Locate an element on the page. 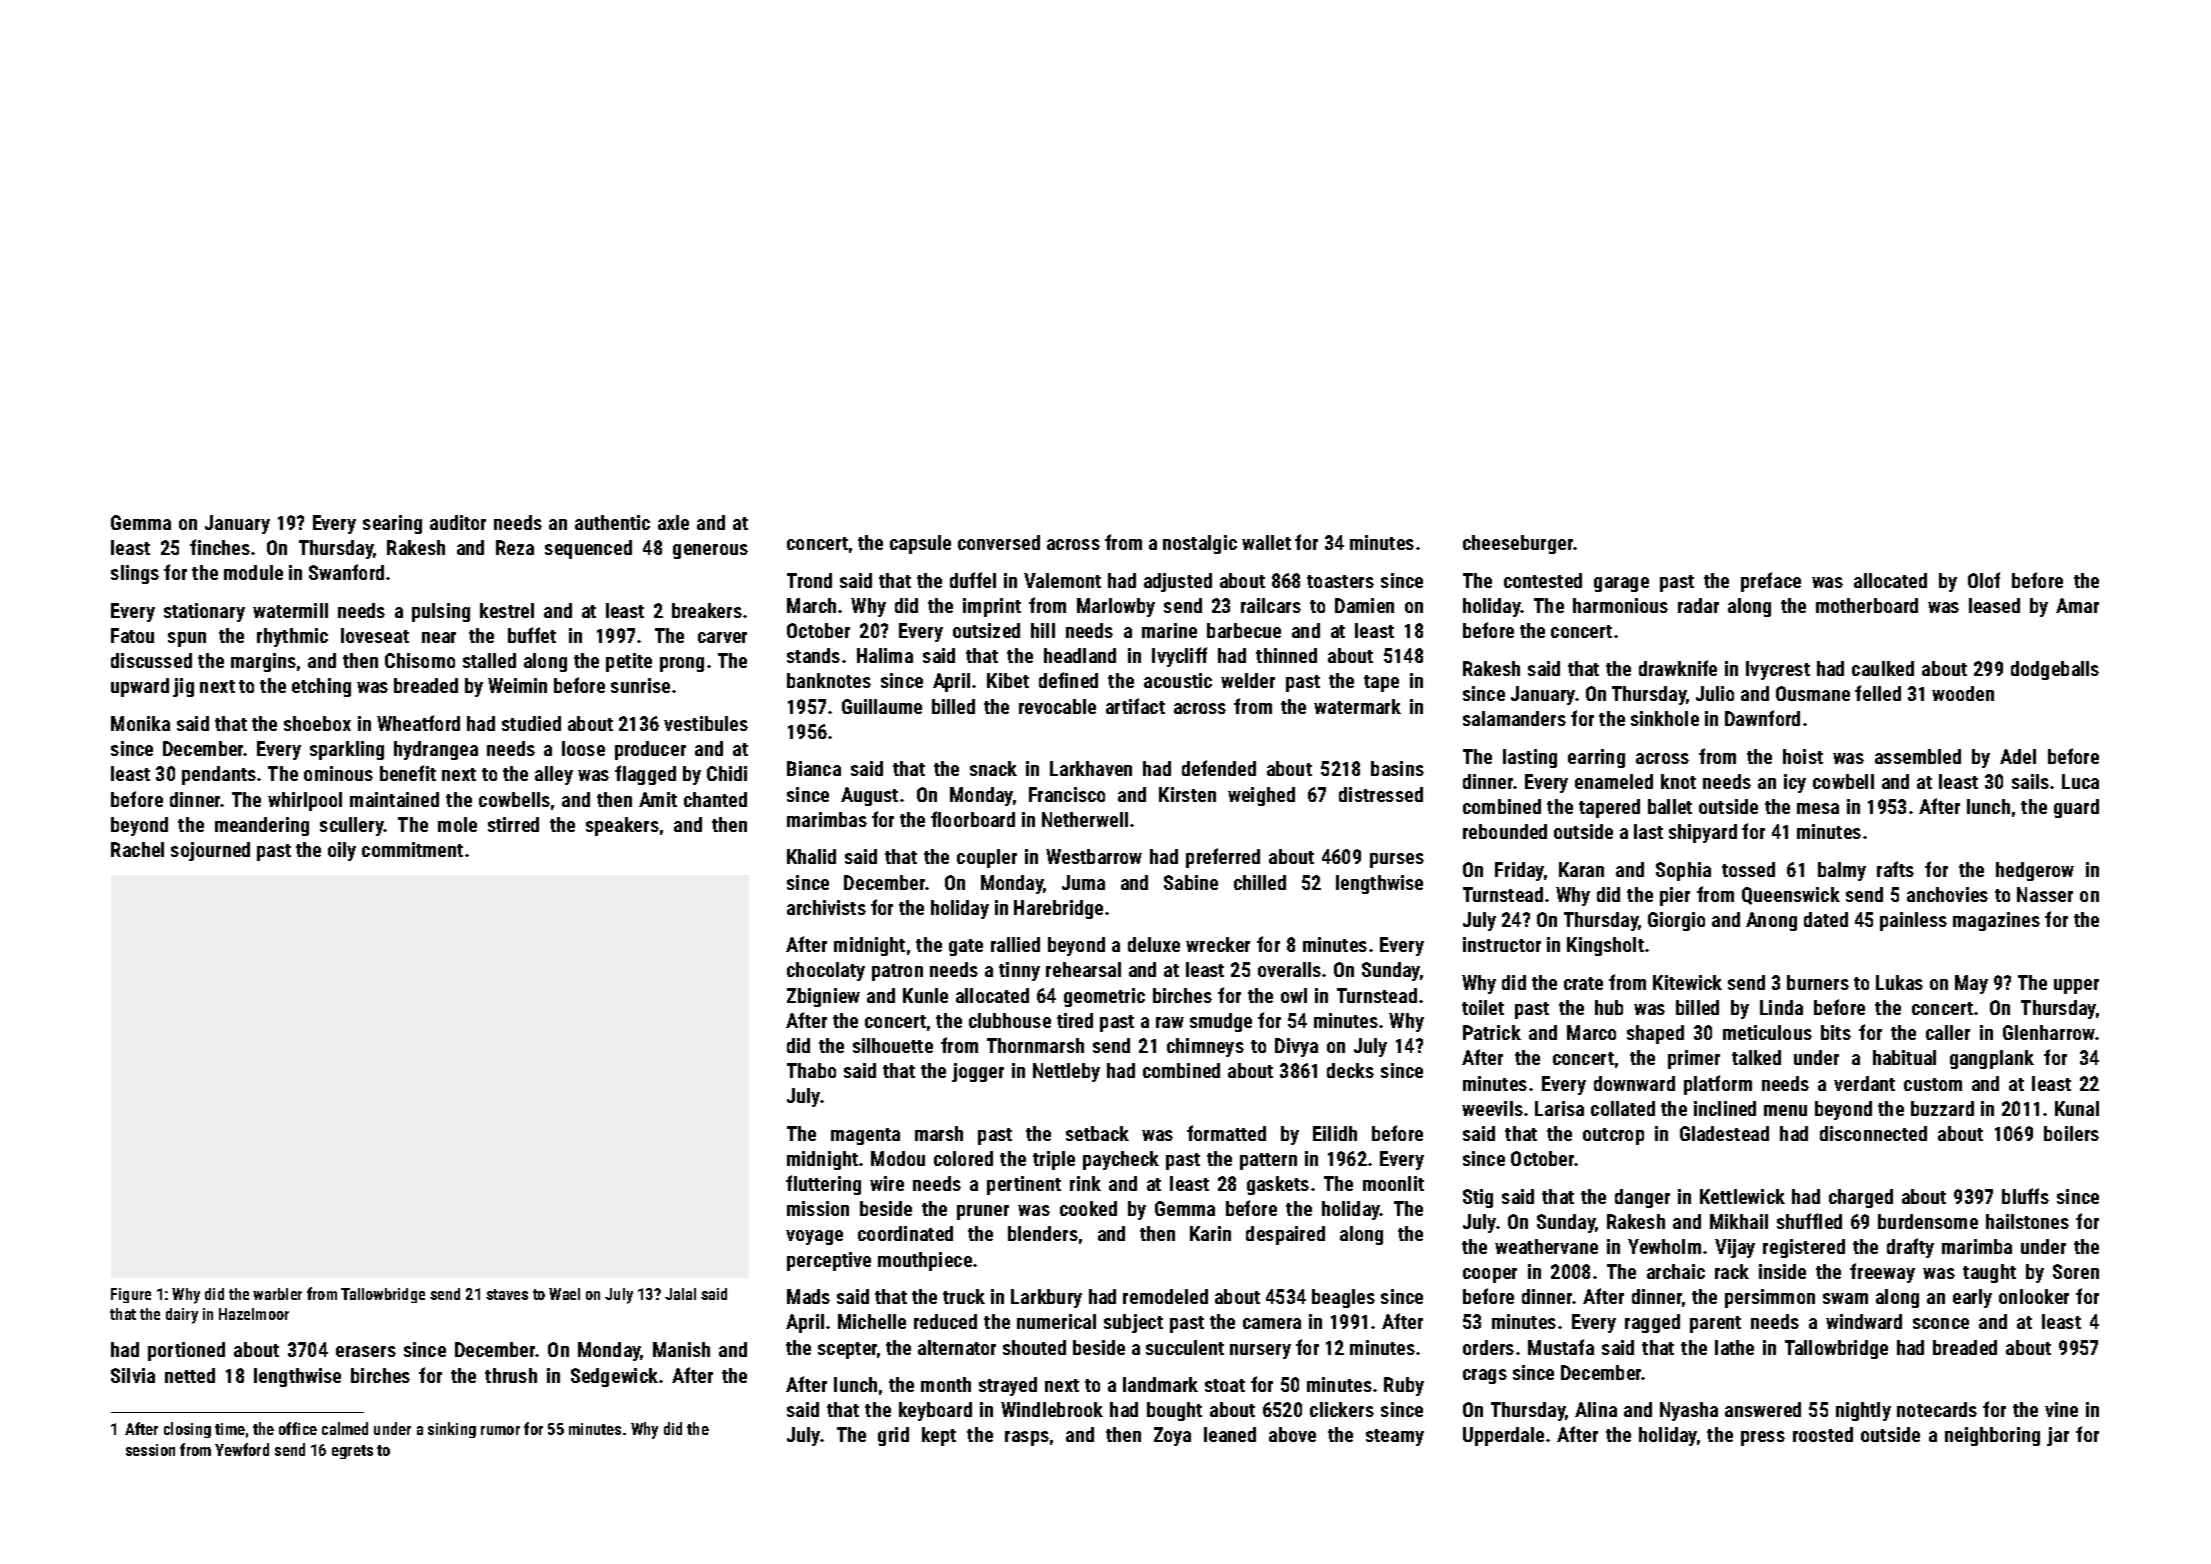 This page has width=2211, height=1564. erasers is located at coordinates (366, 1351).
